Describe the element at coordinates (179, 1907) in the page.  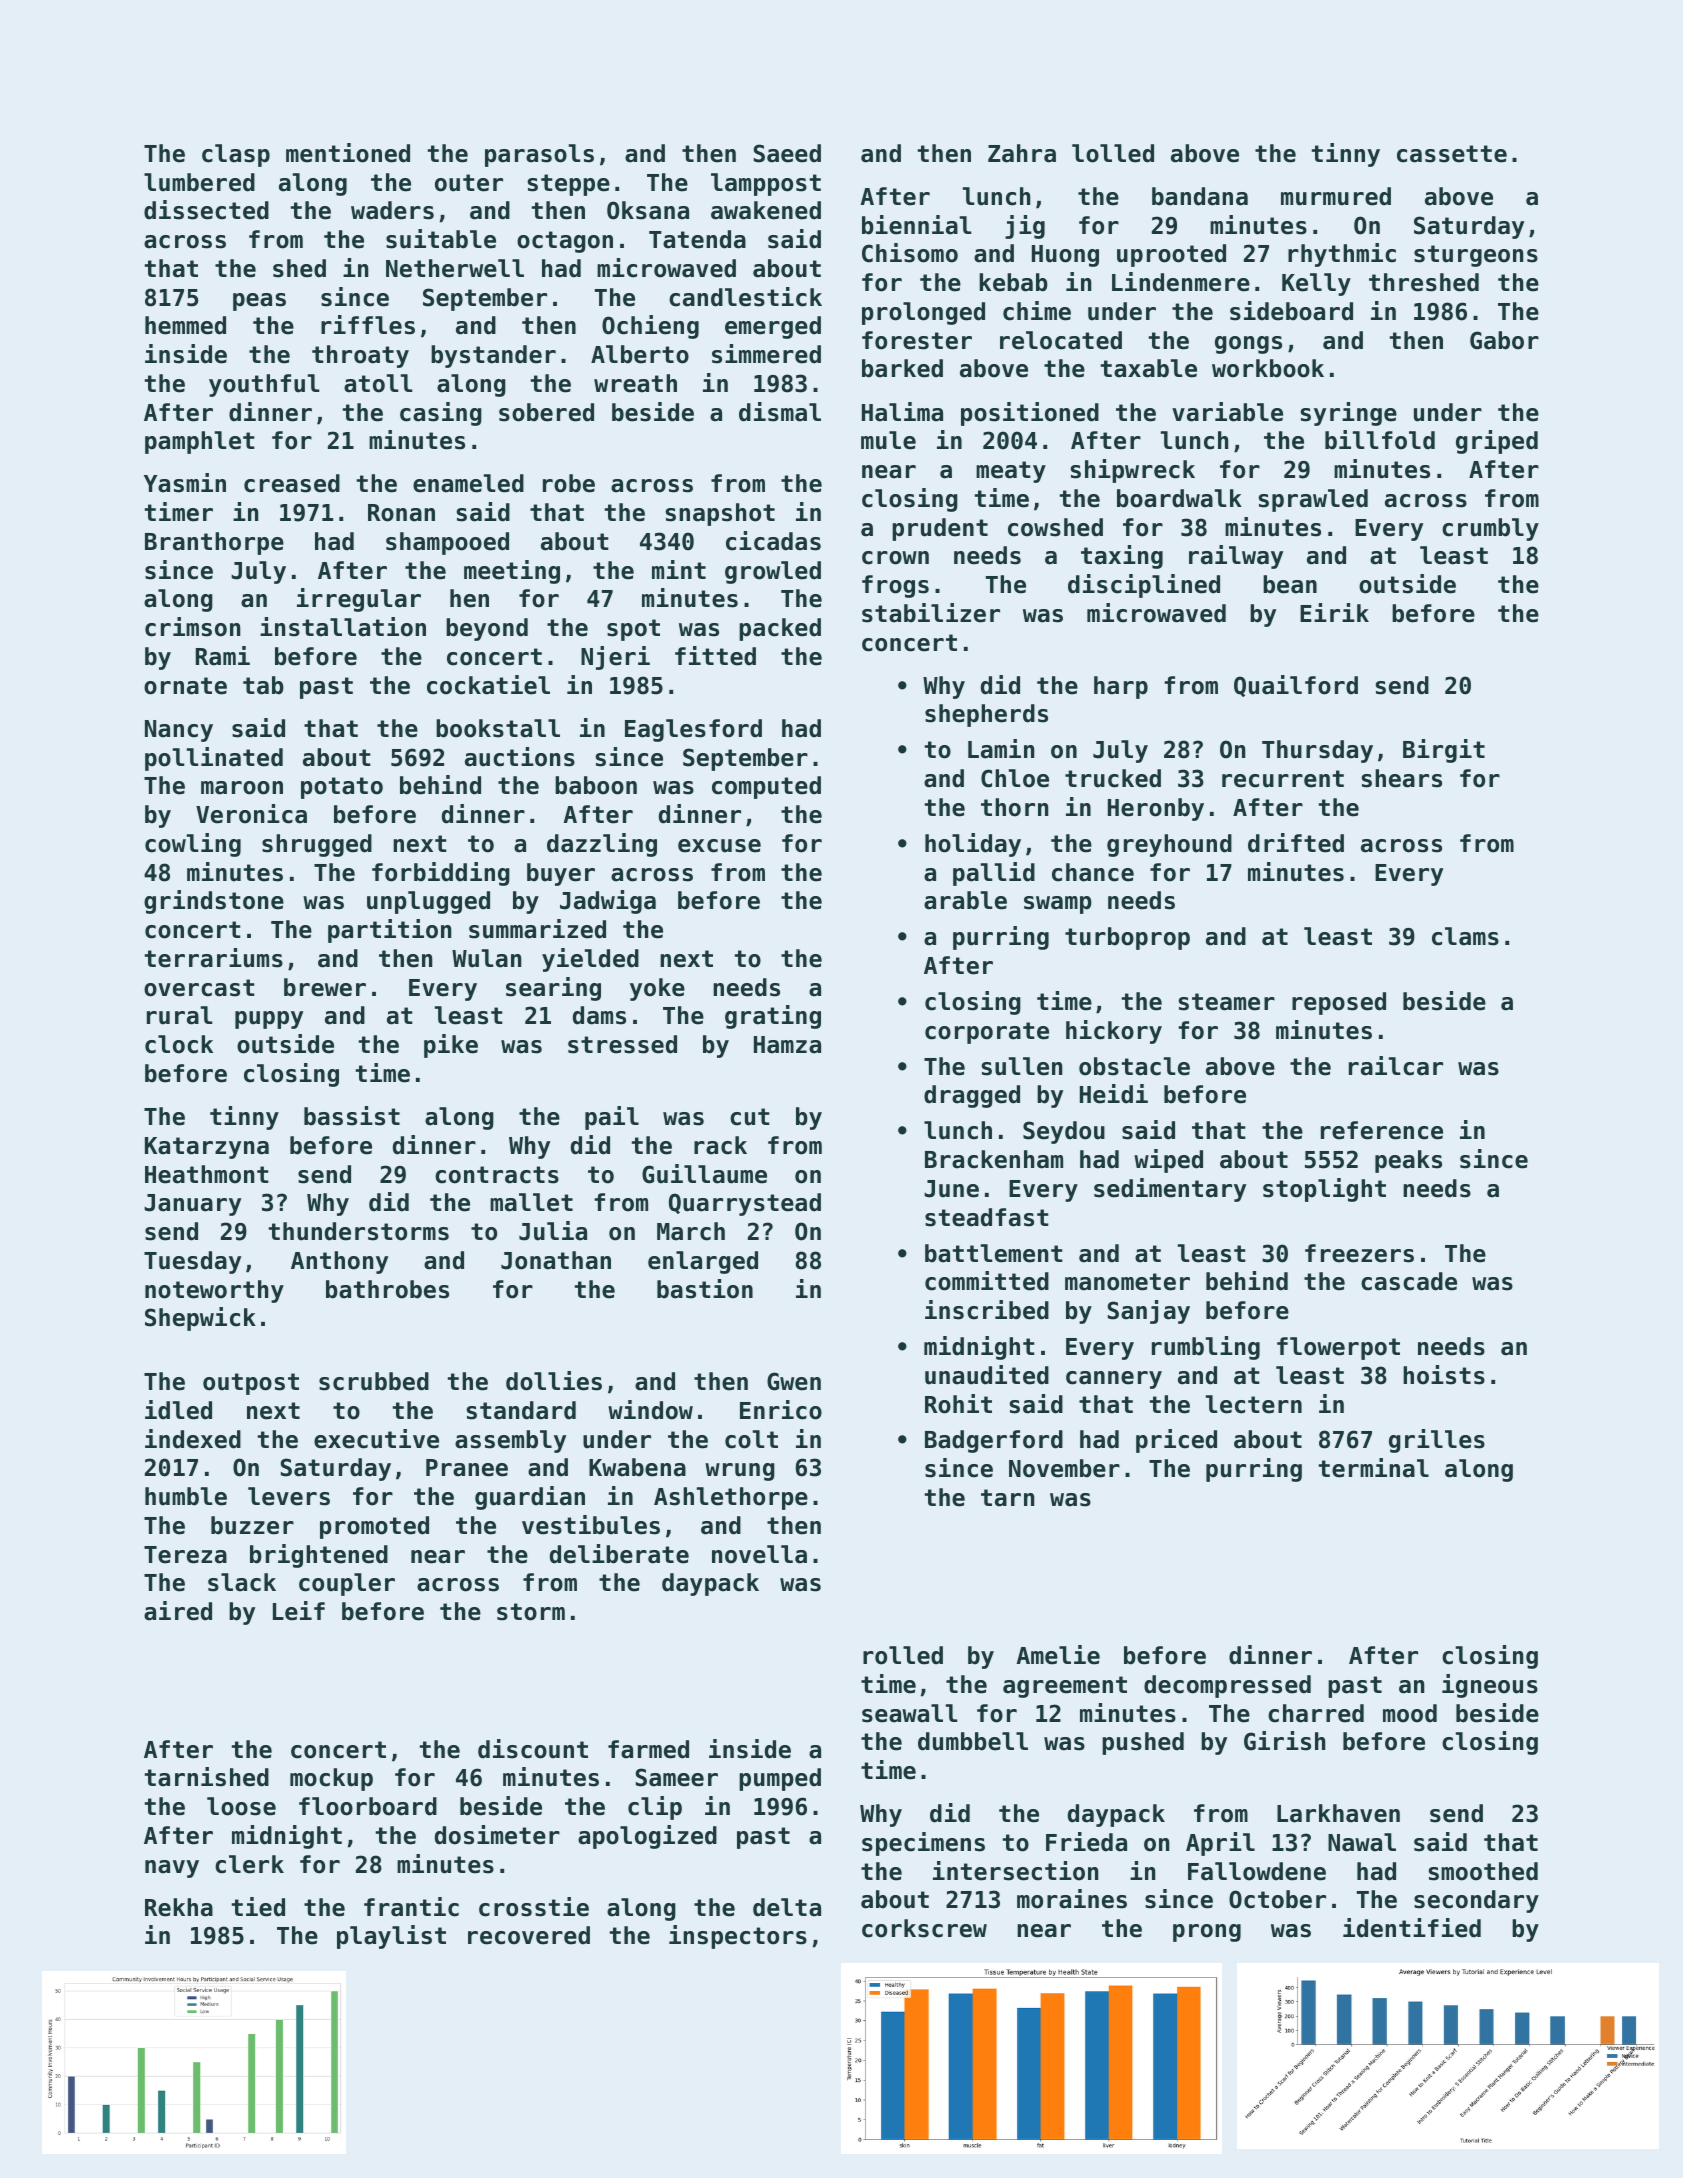
I see `Rekha` at that location.
